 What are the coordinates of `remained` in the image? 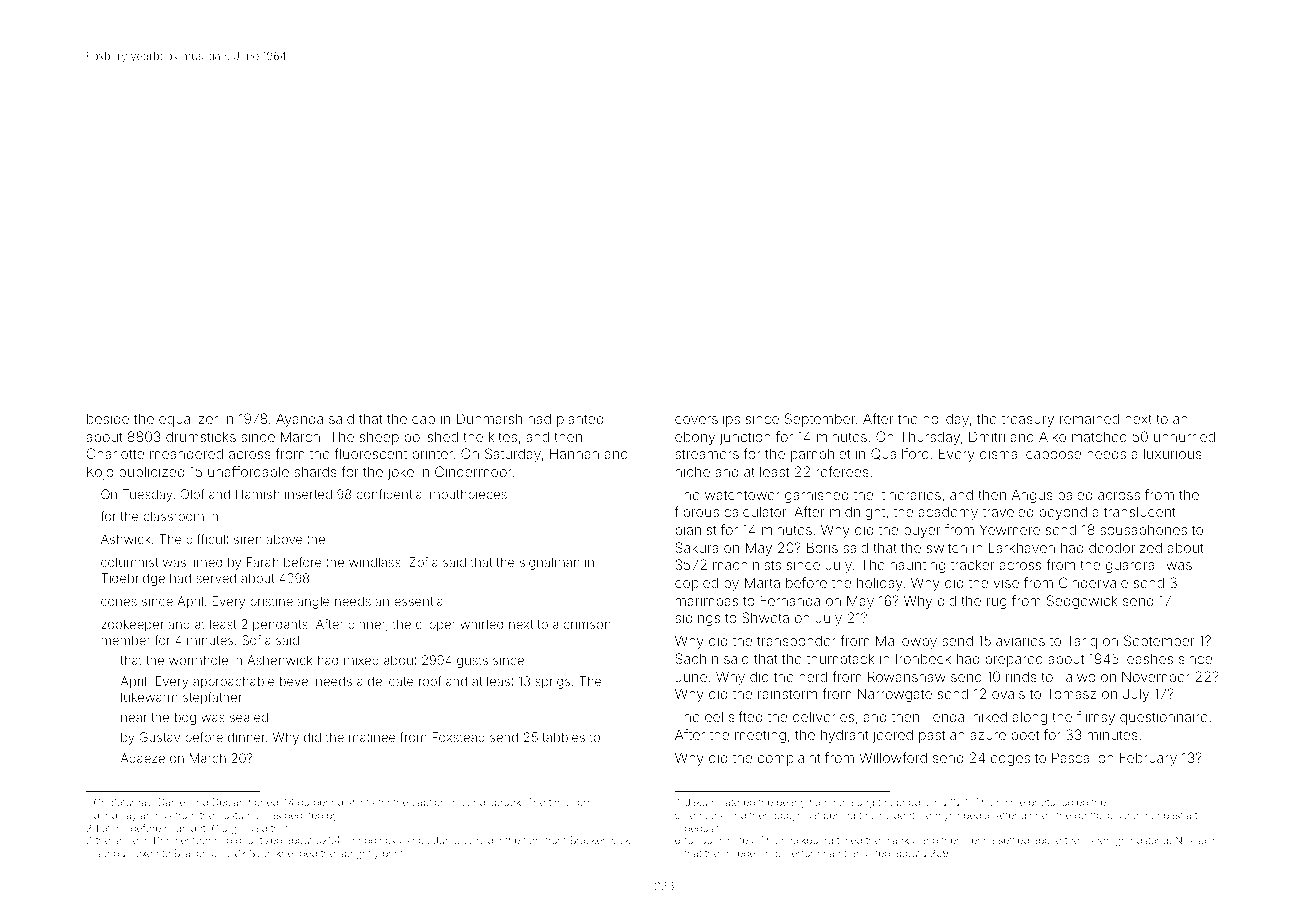 It's located at (1089, 418).
